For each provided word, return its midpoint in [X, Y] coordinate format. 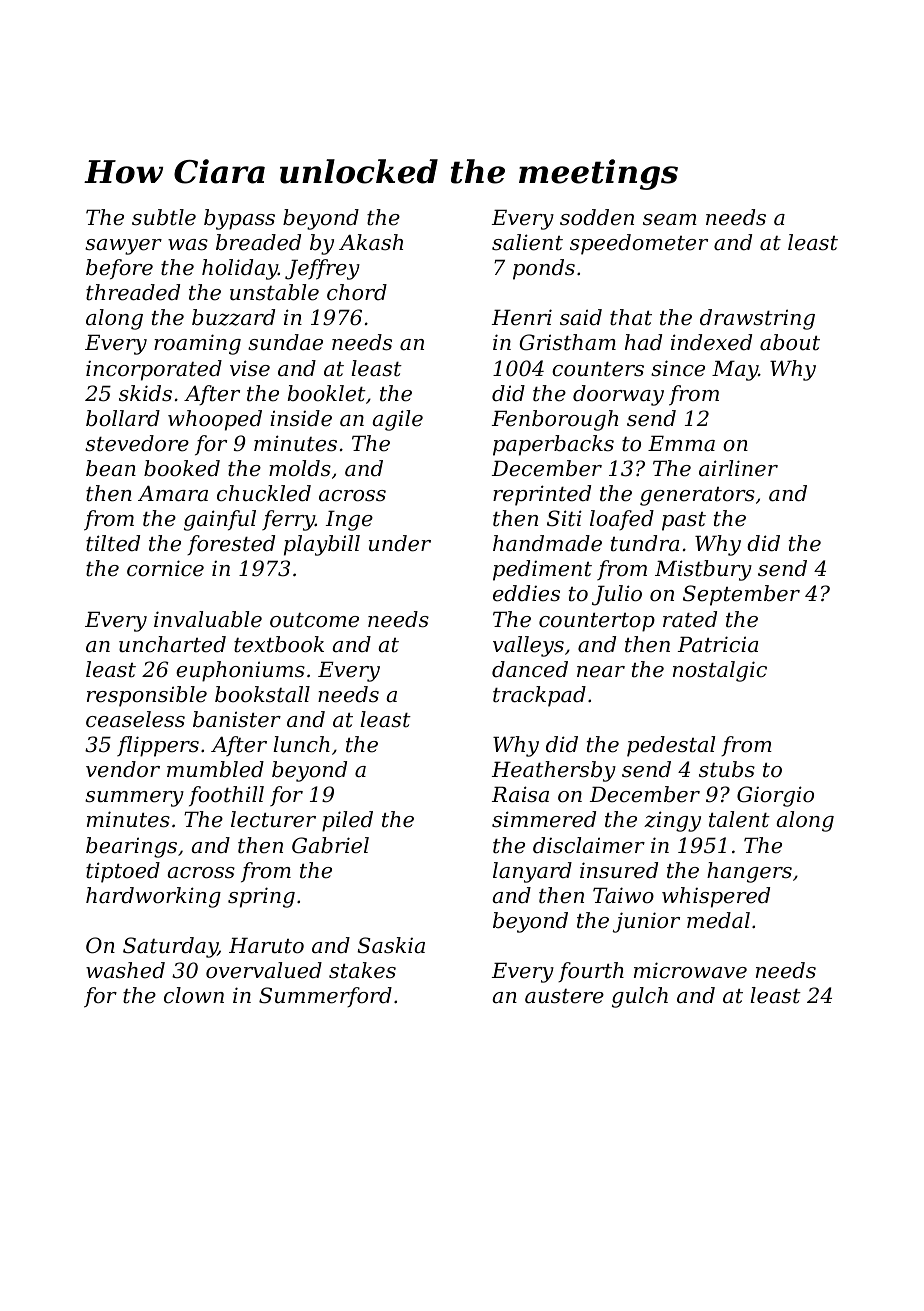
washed [125, 970]
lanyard [532, 872]
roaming [197, 344]
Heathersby [554, 771]
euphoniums [240, 671]
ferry [288, 520]
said [581, 317]
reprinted [542, 495]
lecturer [273, 819]
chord [357, 292]
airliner [738, 468]
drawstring [757, 319]
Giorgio [775, 796]
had [643, 342]
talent [739, 819]
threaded [133, 292]
